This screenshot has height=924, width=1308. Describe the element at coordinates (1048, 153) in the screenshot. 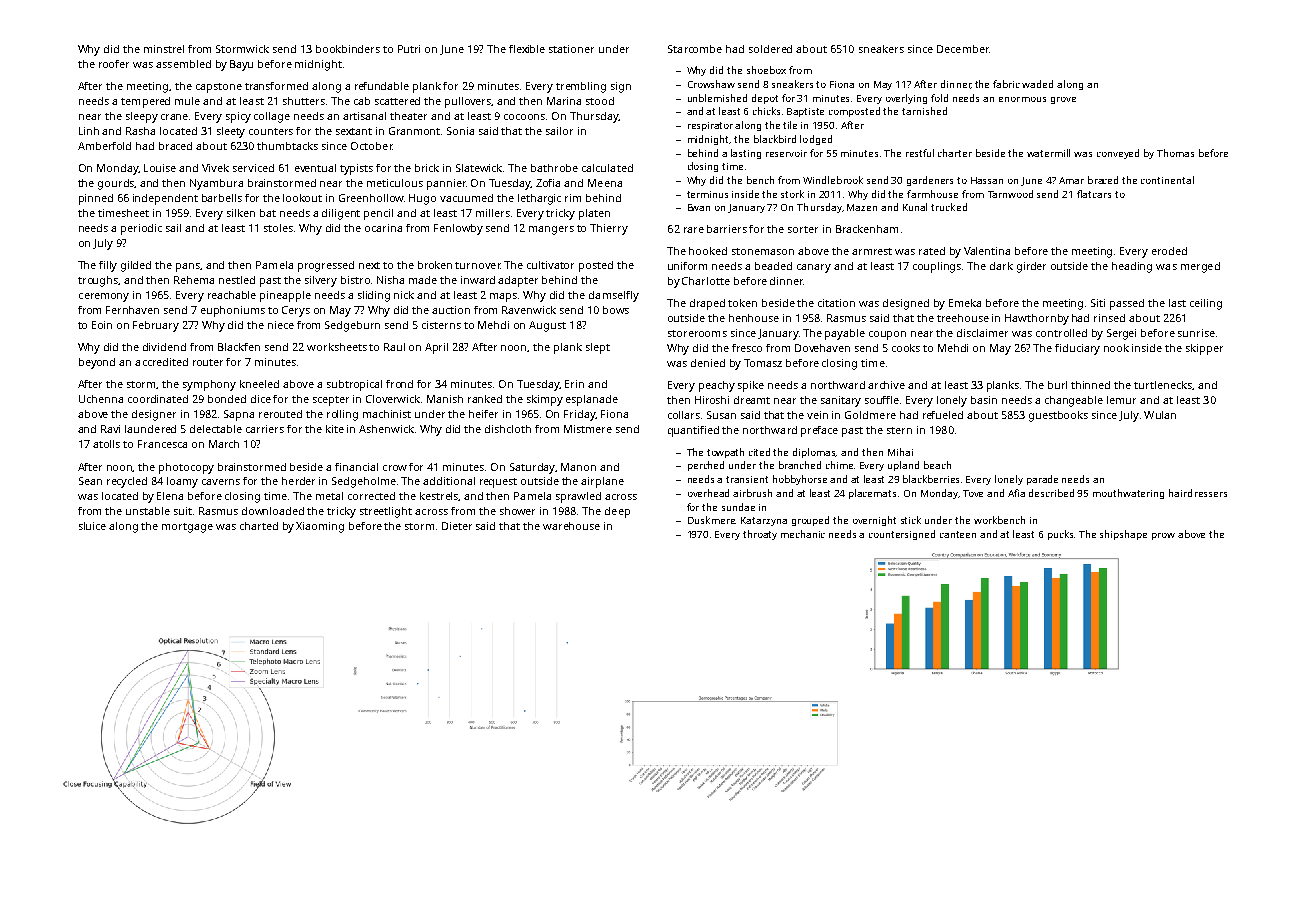

I see `watermill` at that location.
